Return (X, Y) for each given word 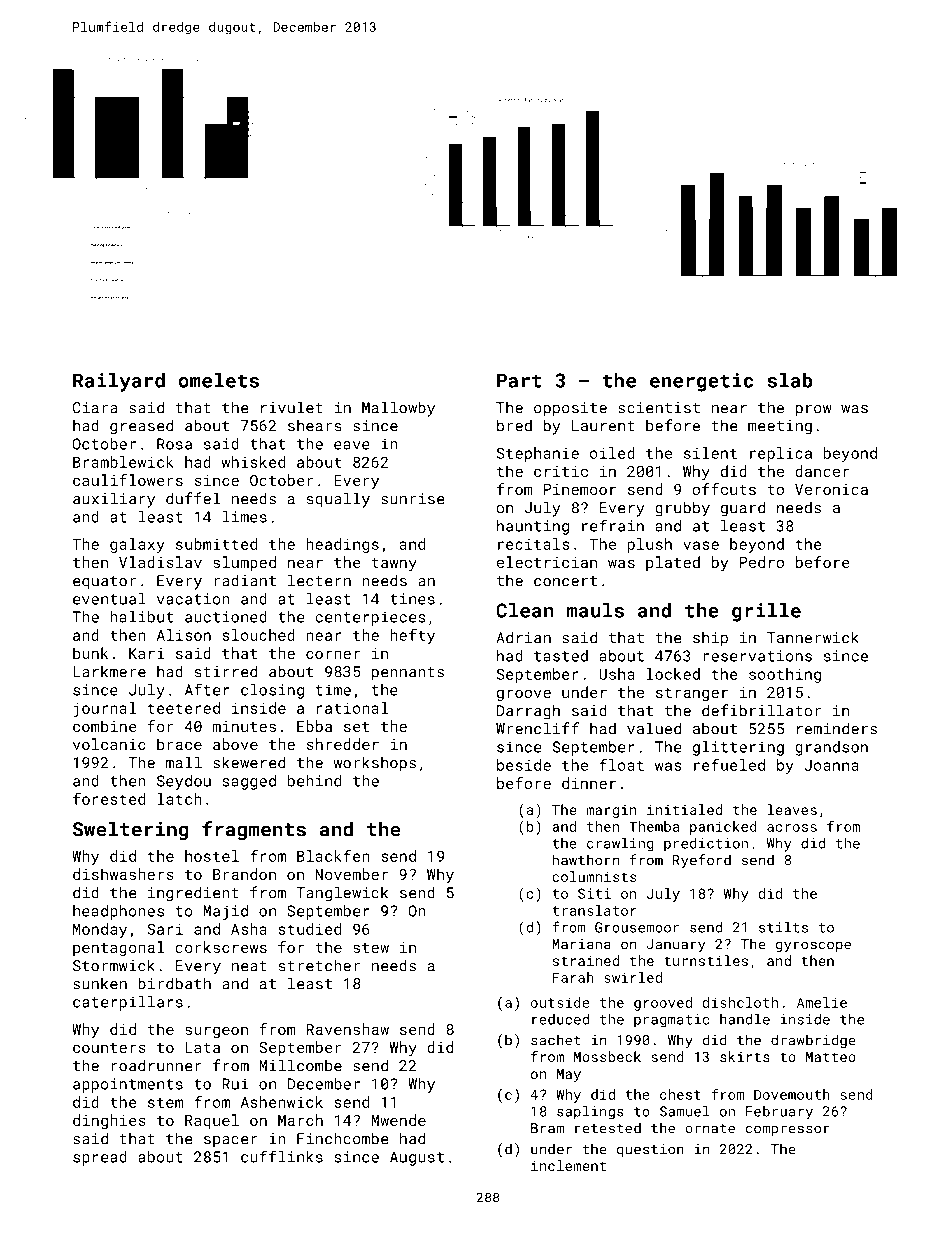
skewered (249, 762)
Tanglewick (342, 894)
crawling (620, 845)
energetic (701, 382)
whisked (253, 462)
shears (315, 425)
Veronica (831, 489)
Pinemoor (580, 489)
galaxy (137, 545)
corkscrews (221, 947)
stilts (783, 927)
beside (524, 765)
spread (100, 1158)
